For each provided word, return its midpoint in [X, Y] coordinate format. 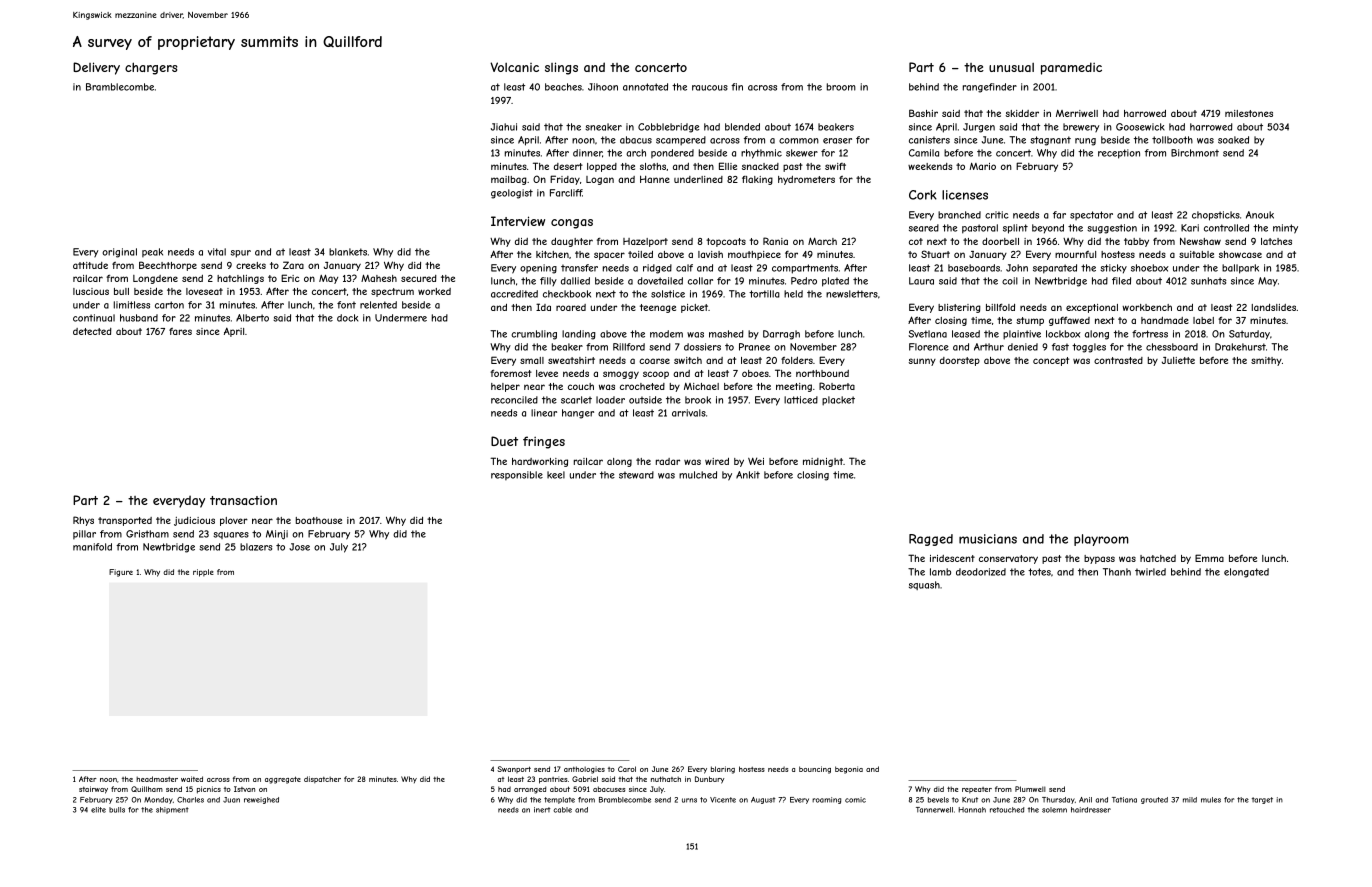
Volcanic [514, 67]
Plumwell [1030, 789]
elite [98, 810]
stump [1030, 321]
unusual [1011, 67]
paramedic [1071, 68]
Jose [299, 547]
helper [505, 387]
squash [924, 585]
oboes [755, 373]
